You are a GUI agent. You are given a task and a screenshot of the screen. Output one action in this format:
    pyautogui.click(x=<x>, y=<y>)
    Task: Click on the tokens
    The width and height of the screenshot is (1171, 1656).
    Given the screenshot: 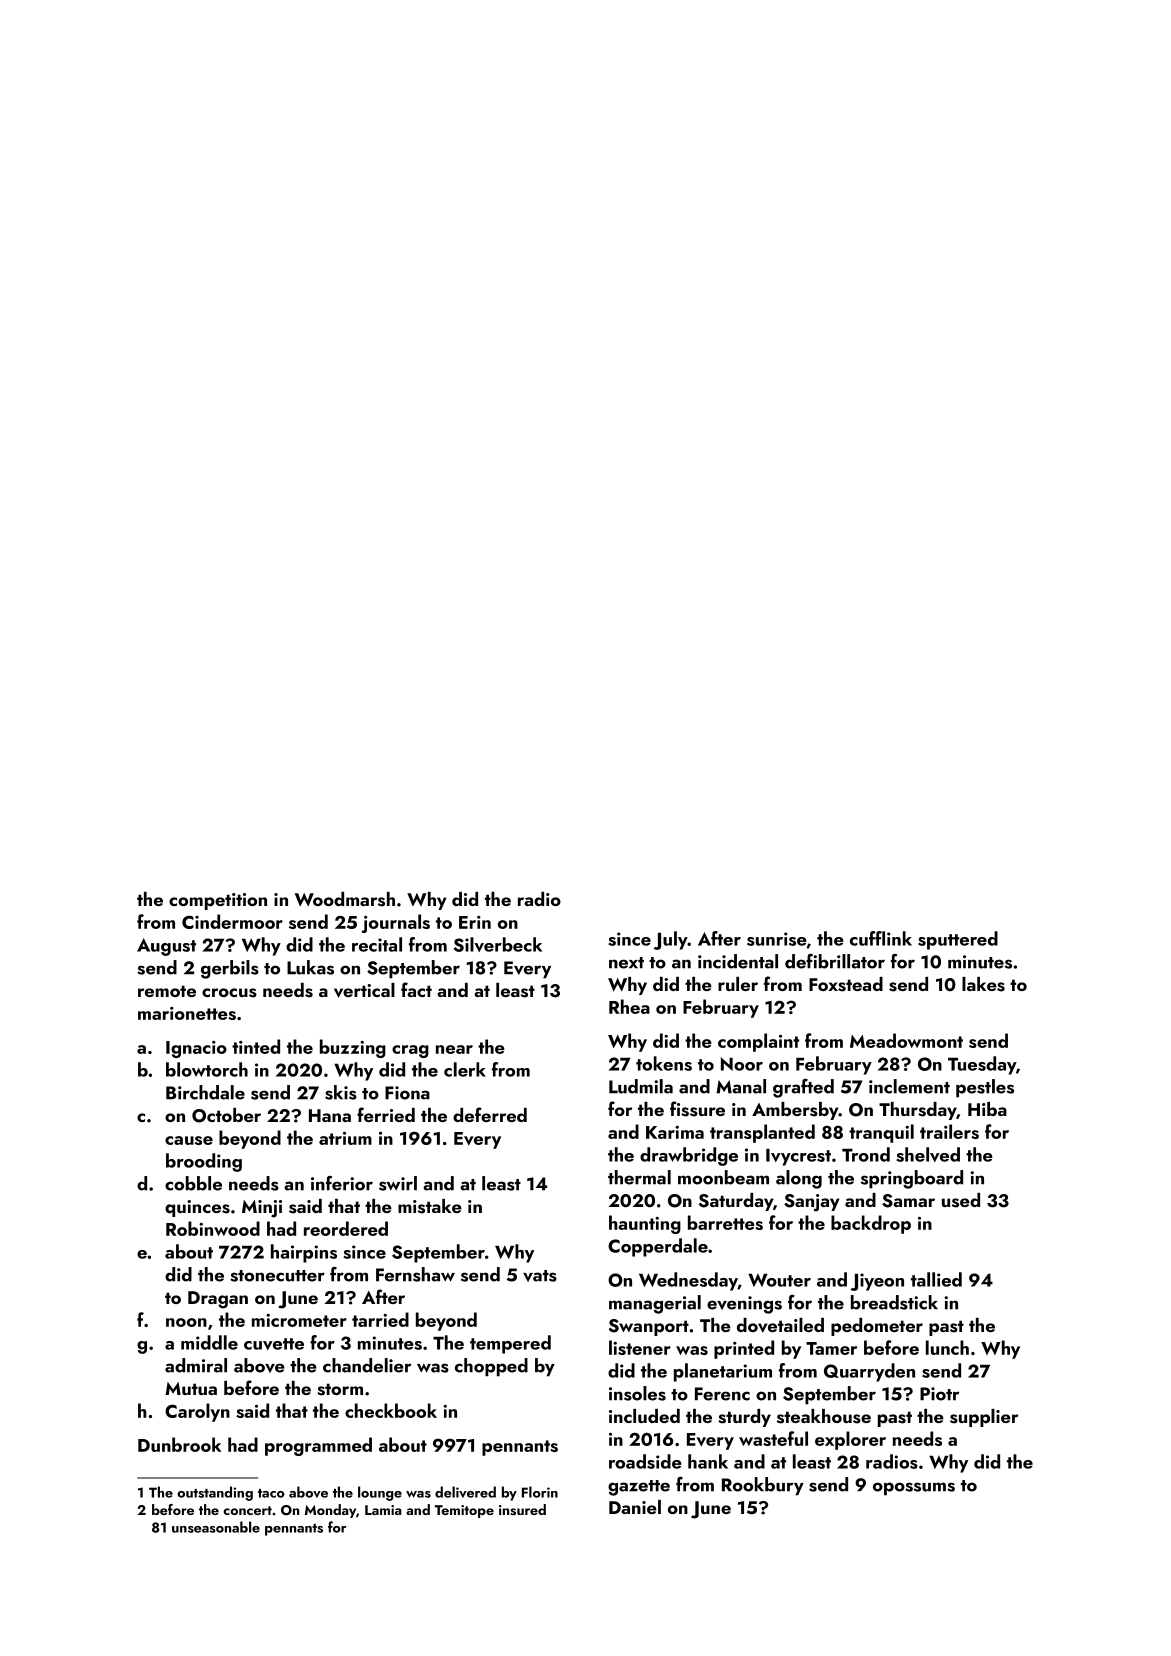 What is the action you would take?
    pyautogui.click(x=664, y=1063)
